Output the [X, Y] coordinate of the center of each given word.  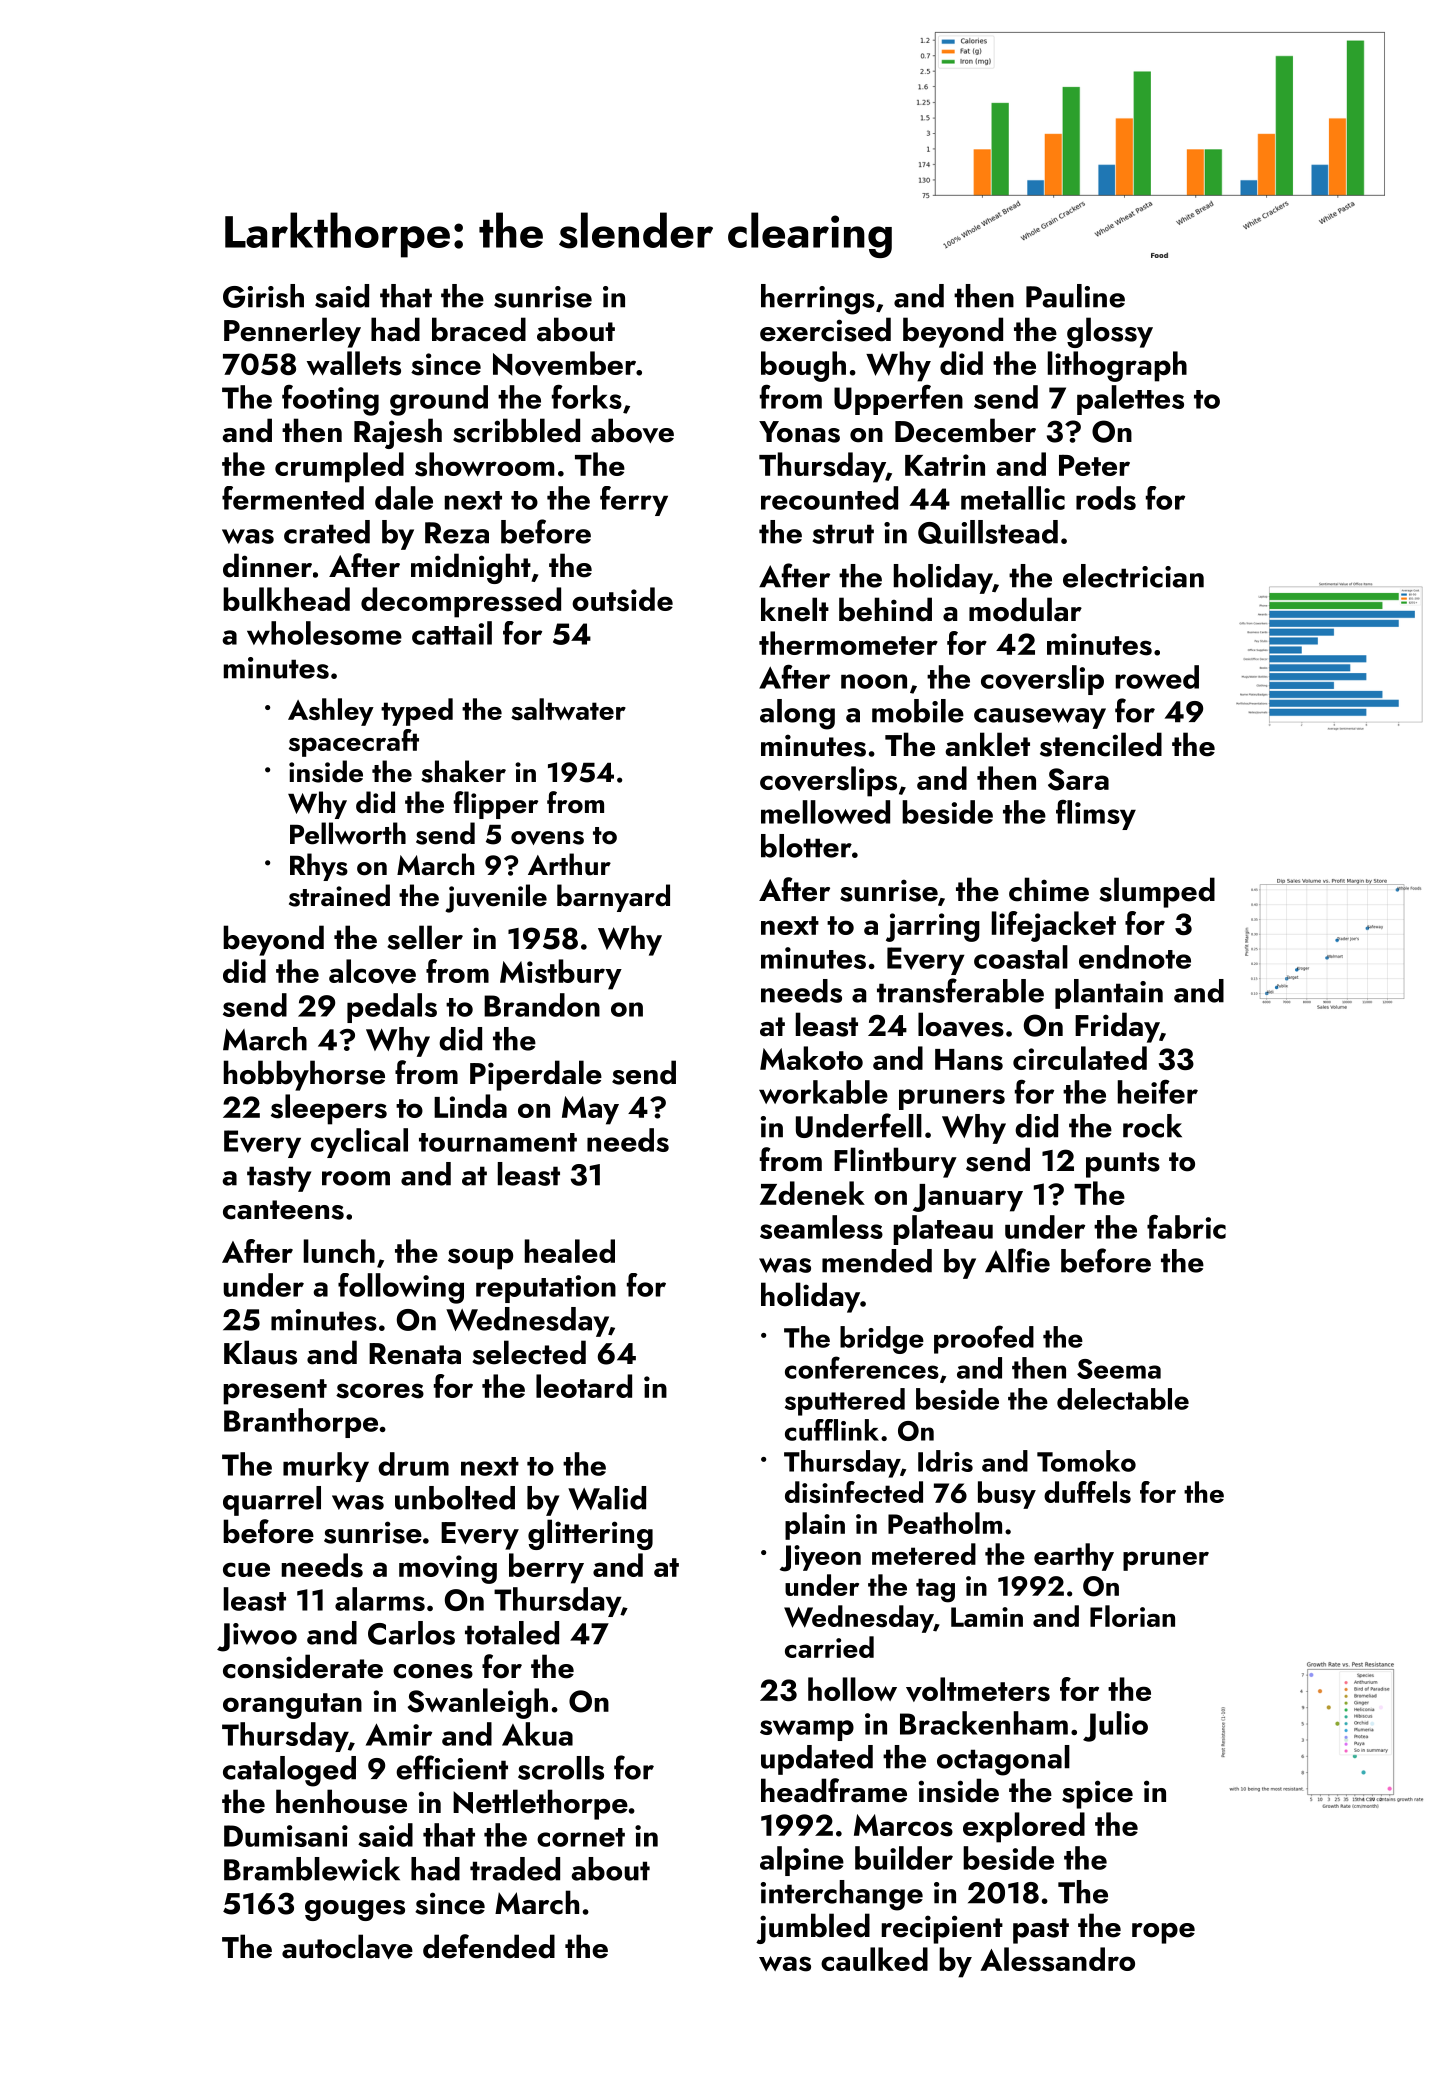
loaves [961, 1024]
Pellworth [348, 833]
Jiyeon [820, 1558]
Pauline [1075, 296]
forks [587, 396]
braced [479, 329]
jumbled [813, 1928]
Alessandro [1057, 1959]
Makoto [811, 1058]
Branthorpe [301, 1423]
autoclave [347, 1946]
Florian [1132, 1616]
